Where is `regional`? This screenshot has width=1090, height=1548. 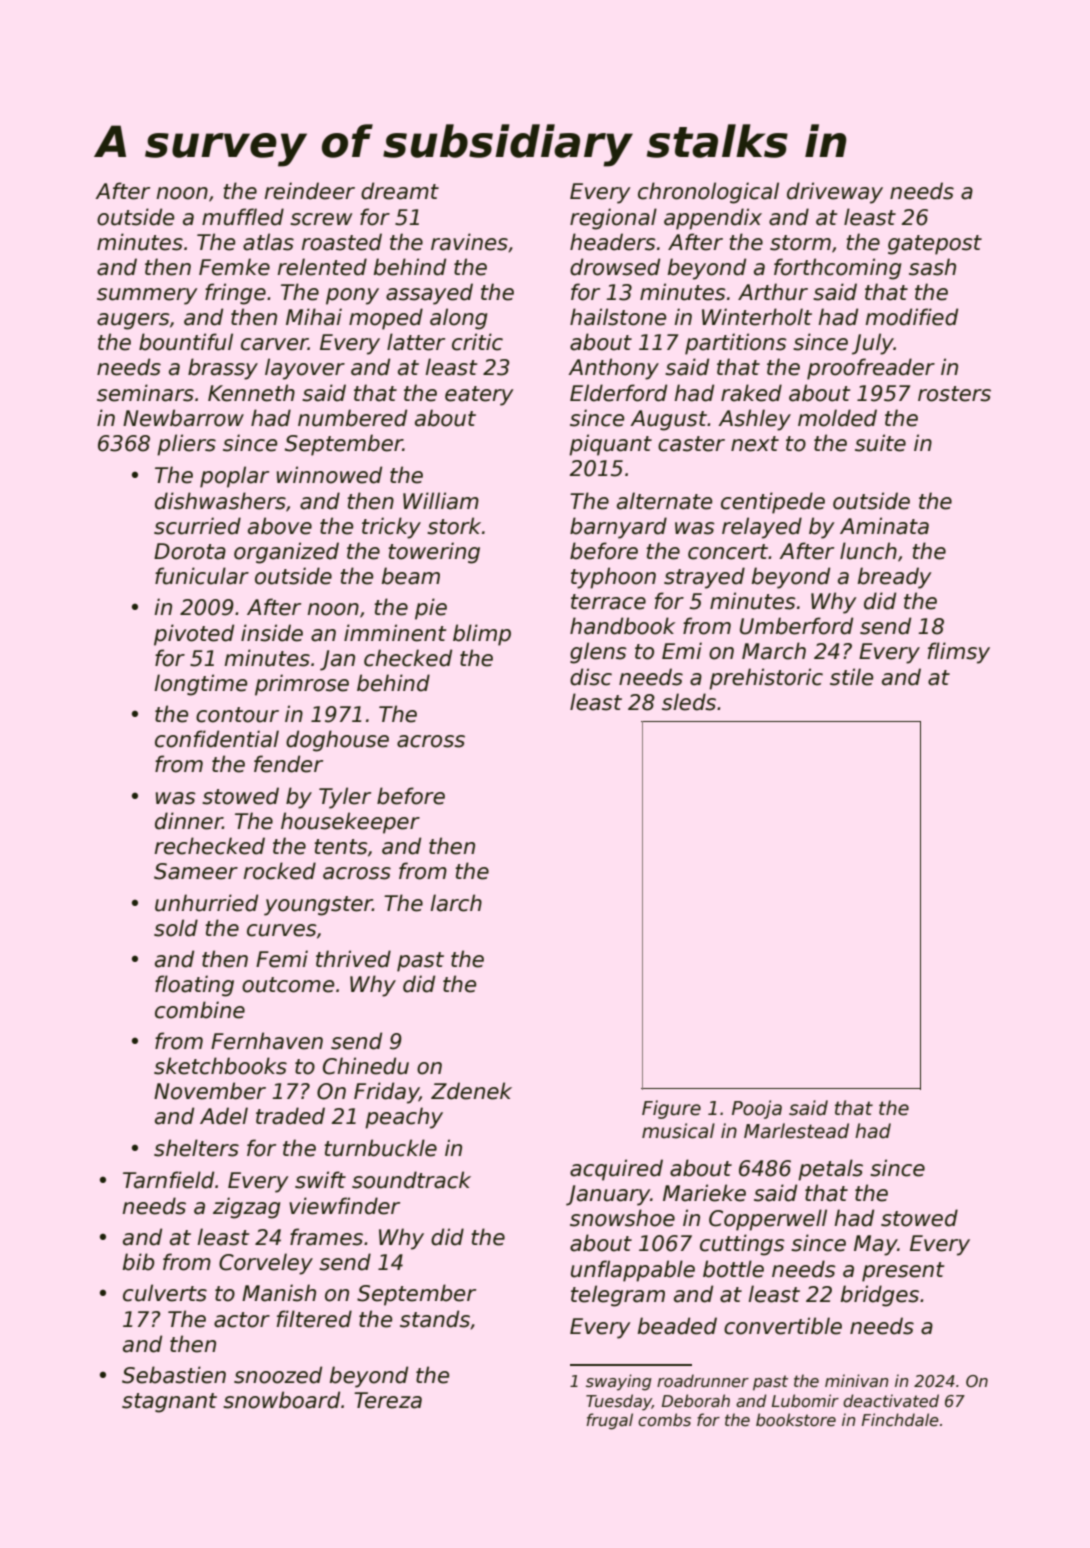 regional is located at coordinates (613, 219).
